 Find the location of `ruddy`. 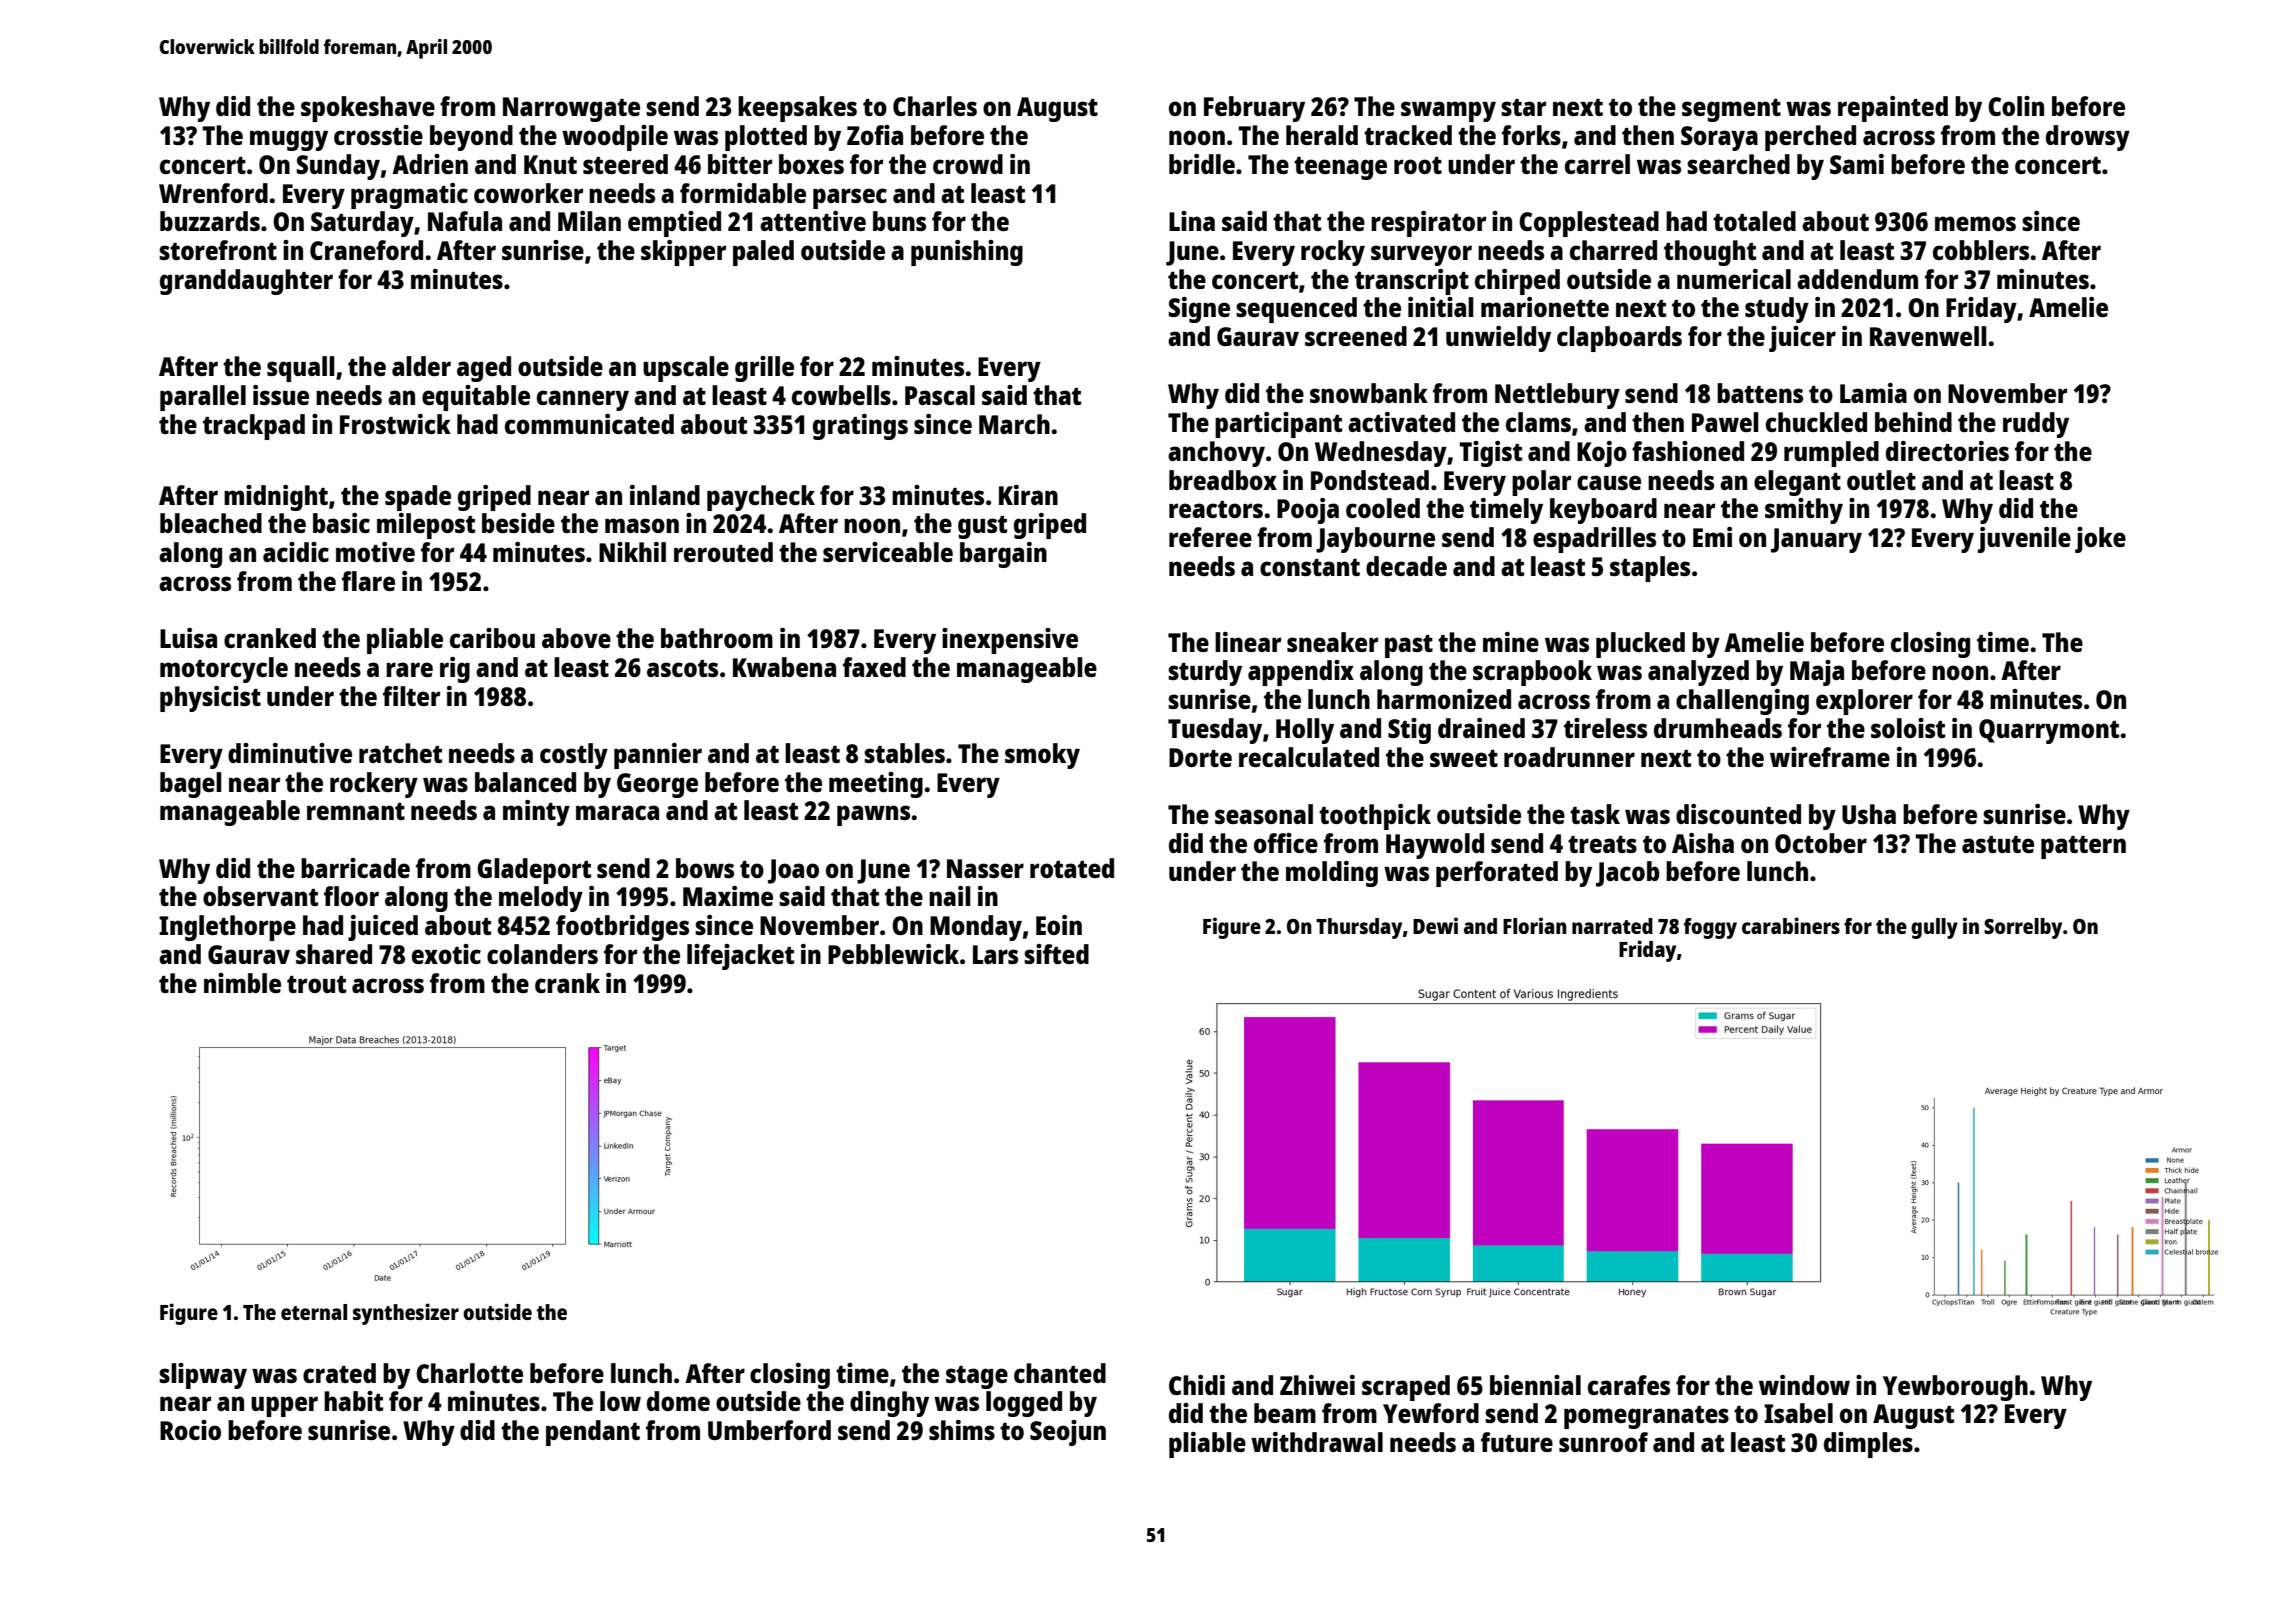

ruddy is located at coordinates (2036, 425).
